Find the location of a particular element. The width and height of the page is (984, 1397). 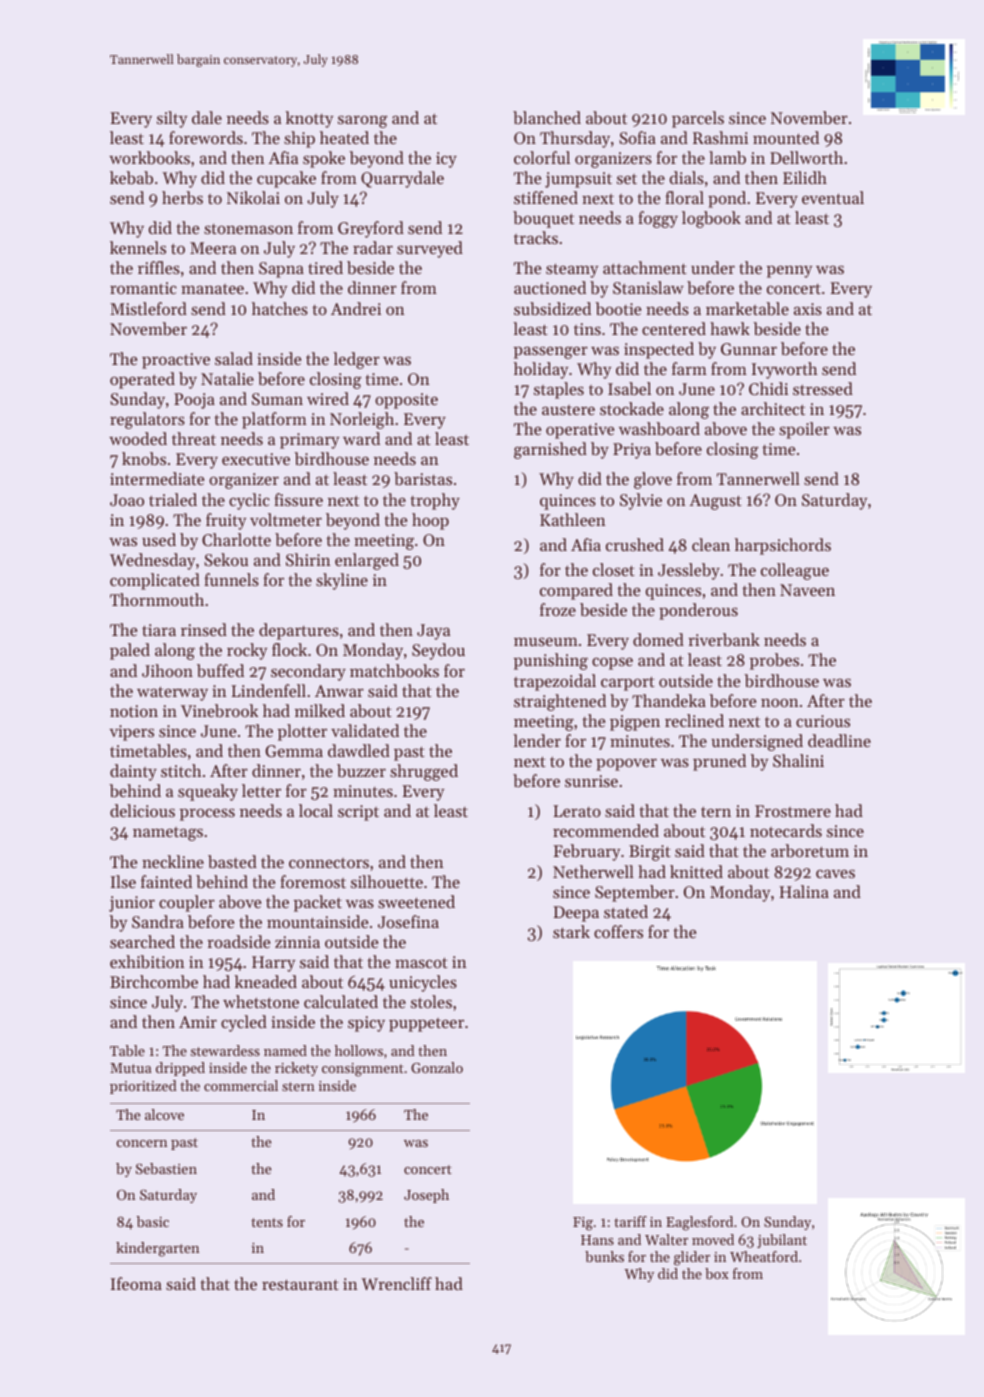

clean is located at coordinates (711, 544).
